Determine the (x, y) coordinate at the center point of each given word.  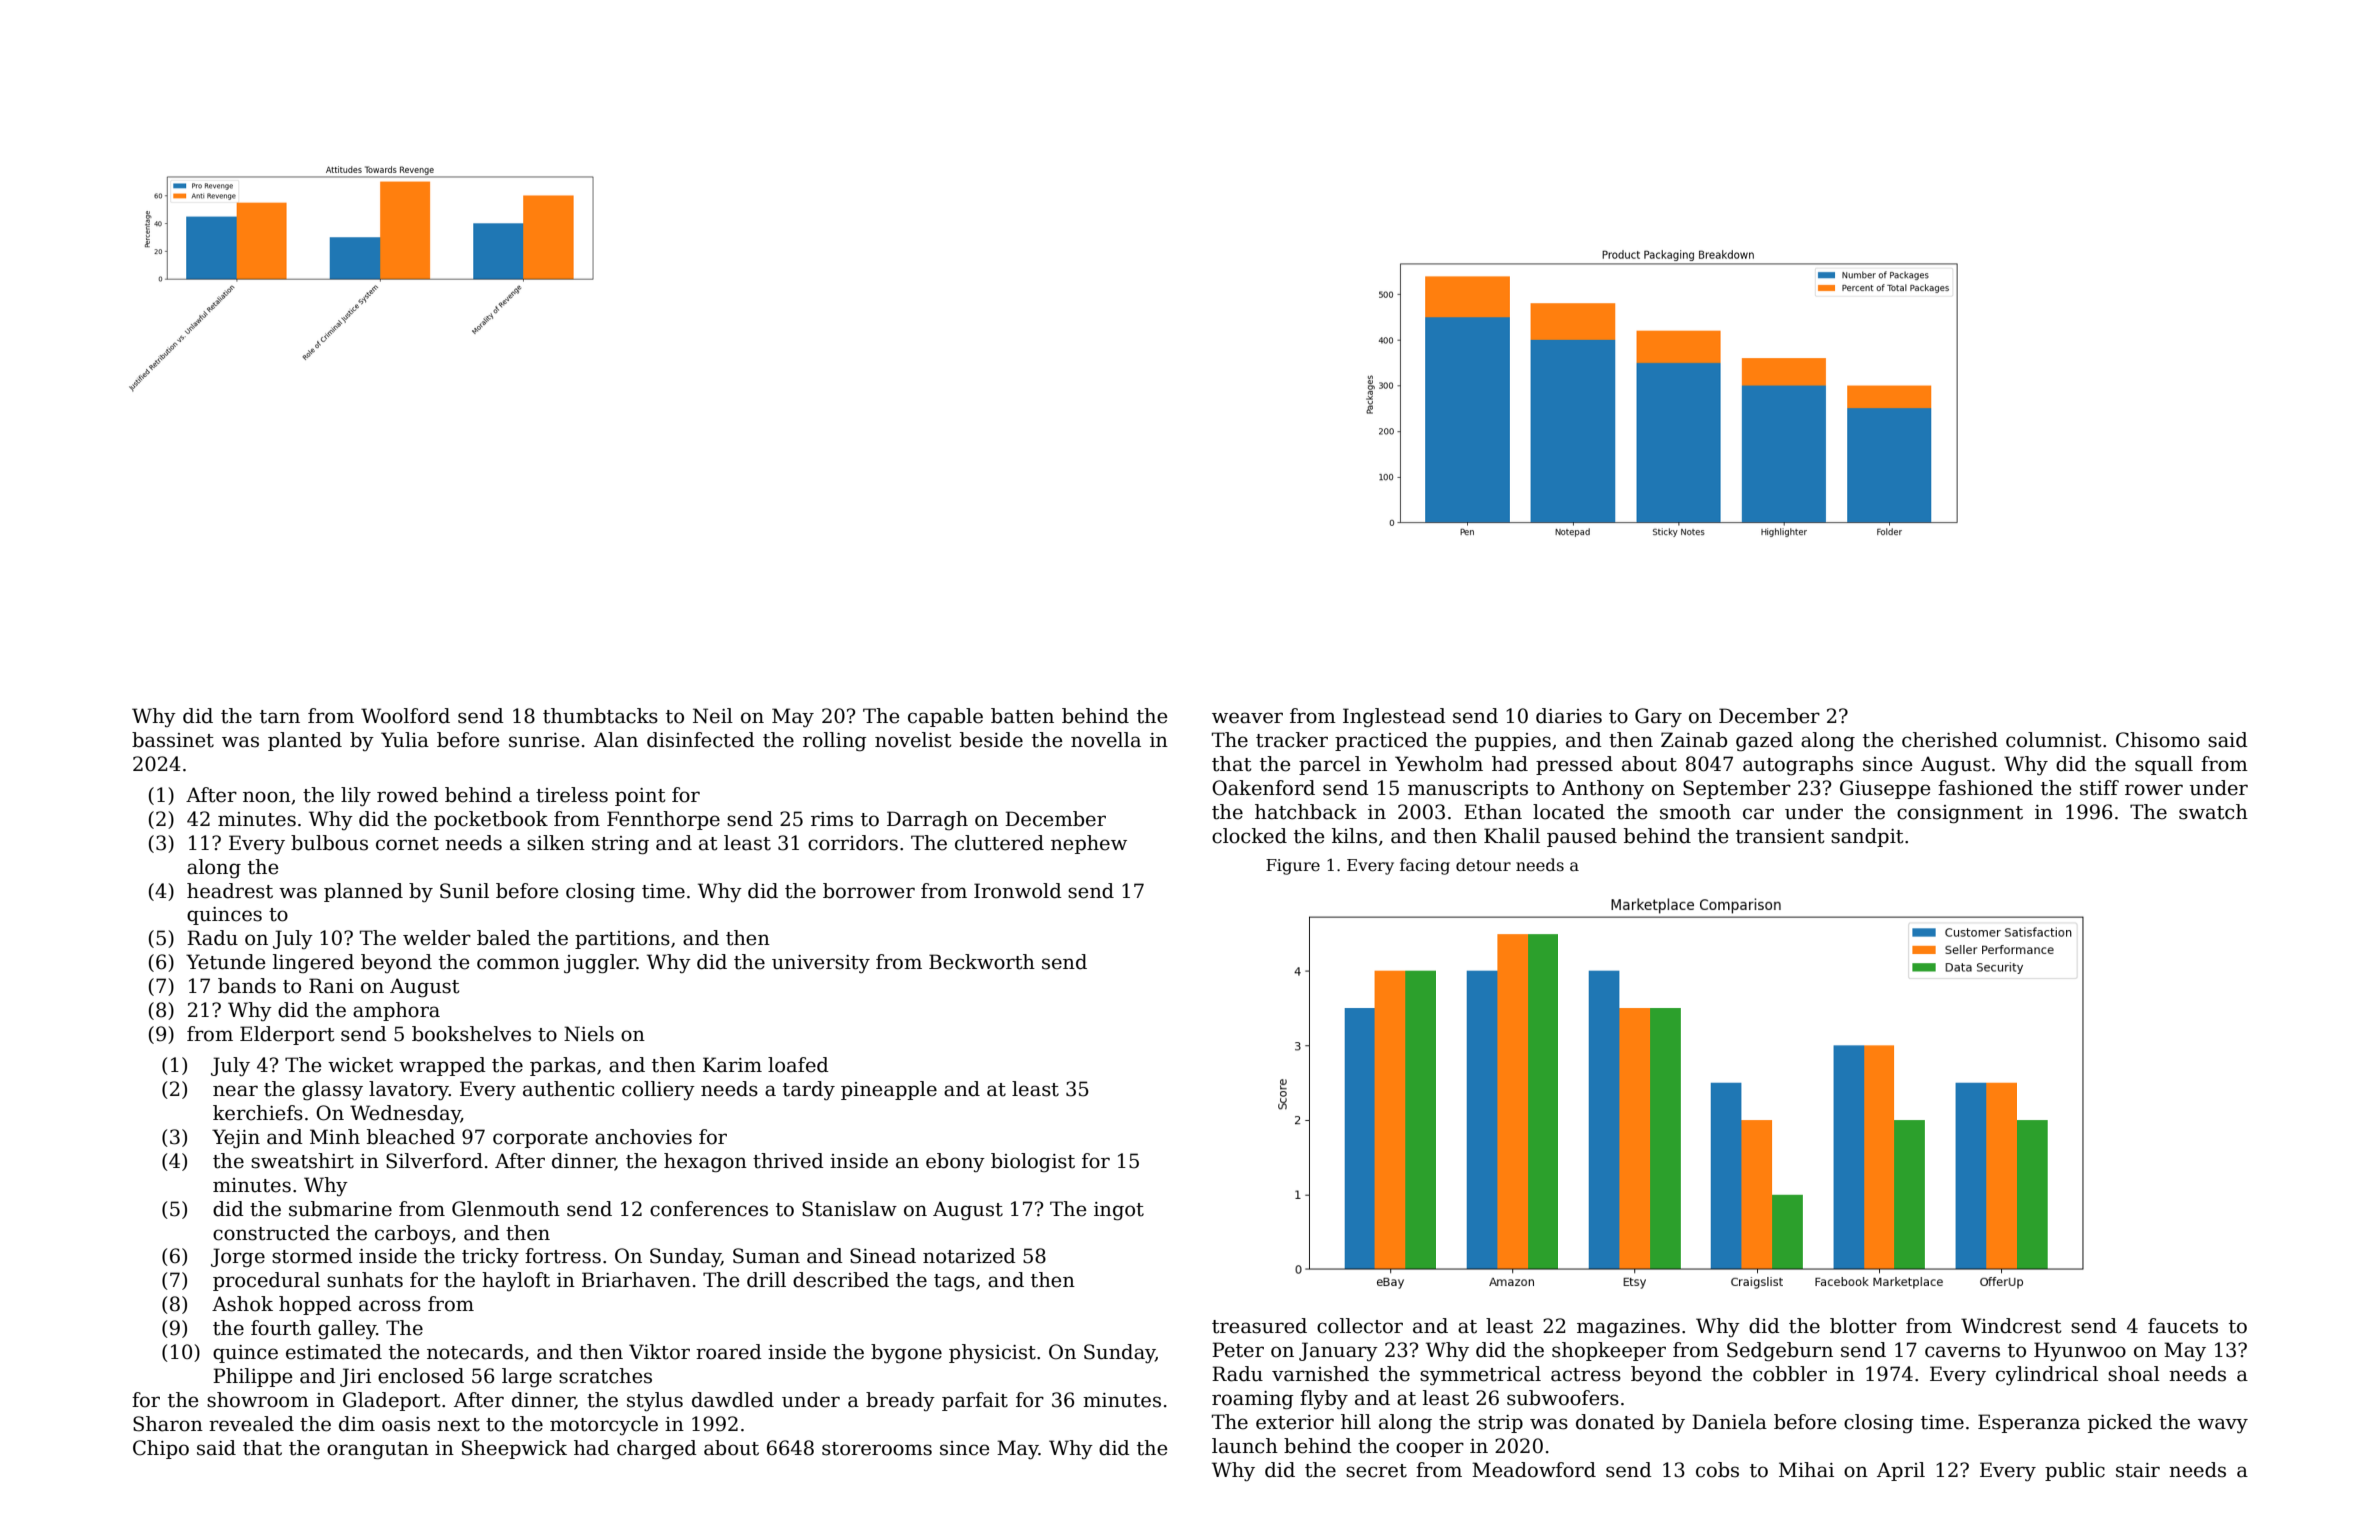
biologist (1033, 1163)
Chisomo (2158, 740)
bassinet (173, 740)
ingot (1119, 1211)
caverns (1962, 1352)
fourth (281, 1328)
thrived (788, 1161)
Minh (335, 1136)
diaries (1569, 716)
